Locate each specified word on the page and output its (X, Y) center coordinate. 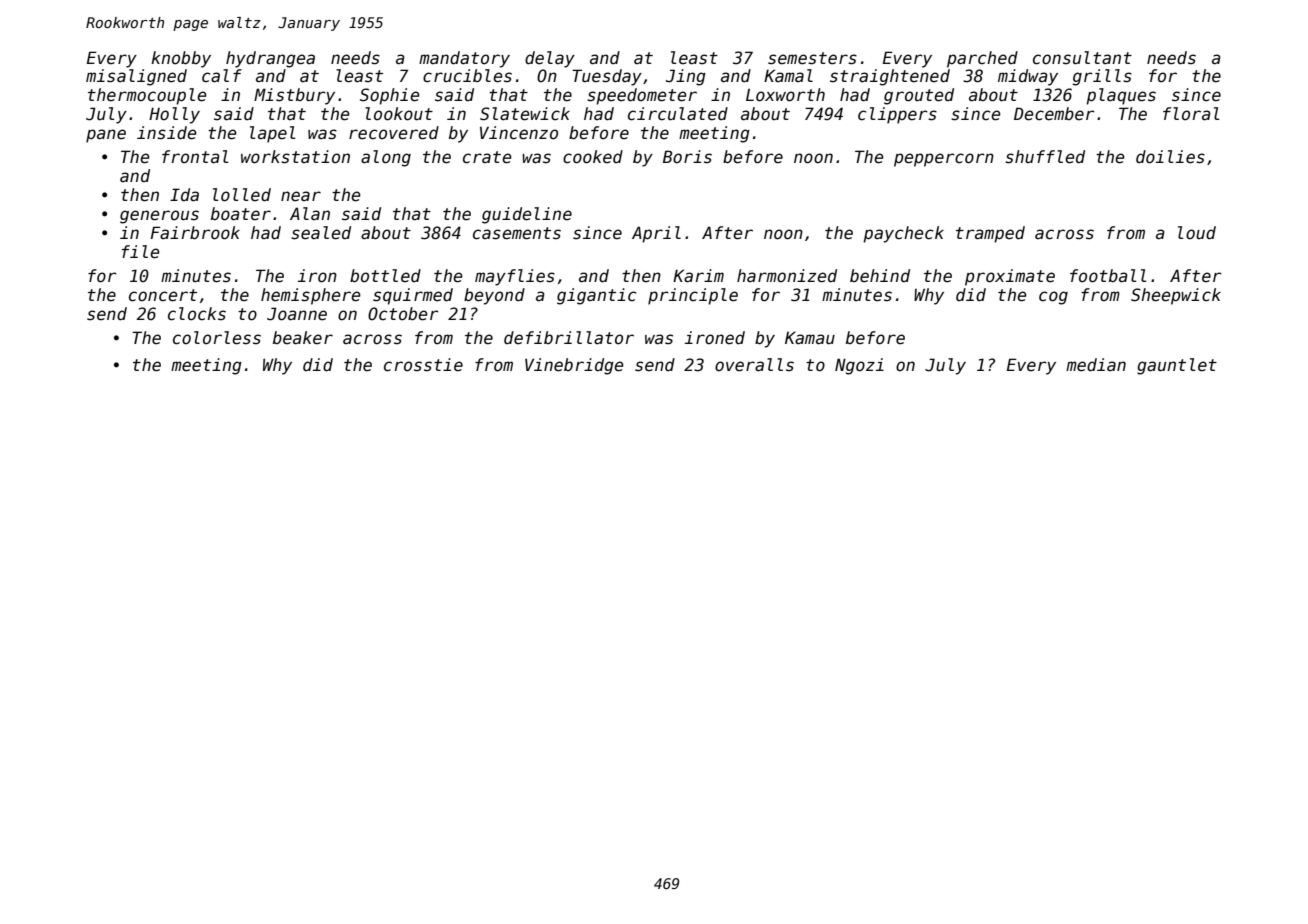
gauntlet (1177, 366)
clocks (197, 314)
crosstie (423, 365)
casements (517, 233)
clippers (897, 115)
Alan (310, 213)
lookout (399, 114)
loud (1197, 233)
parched (982, 59)
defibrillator (569, 338)
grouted (919, 96)
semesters (812, 58)
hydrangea (270, 59)
